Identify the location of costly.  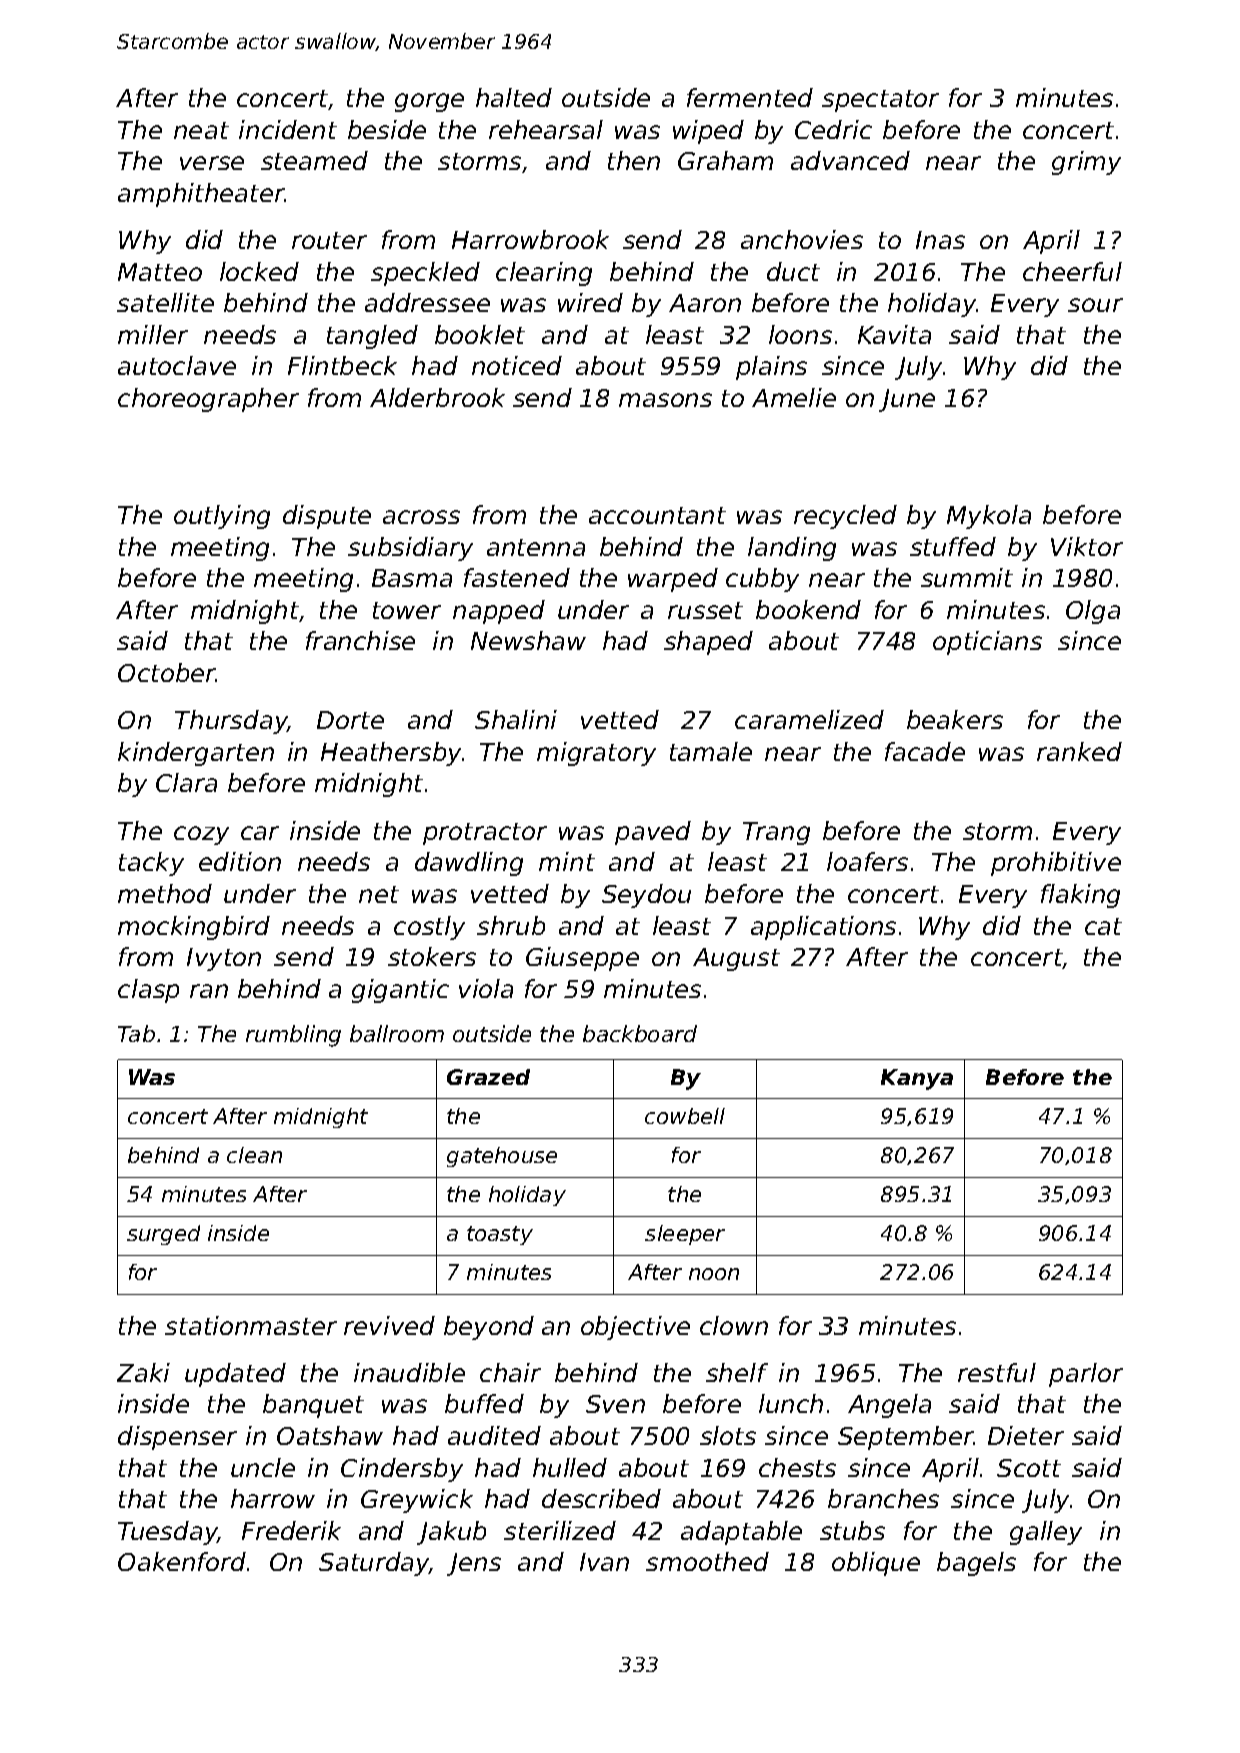
(429, 928).
